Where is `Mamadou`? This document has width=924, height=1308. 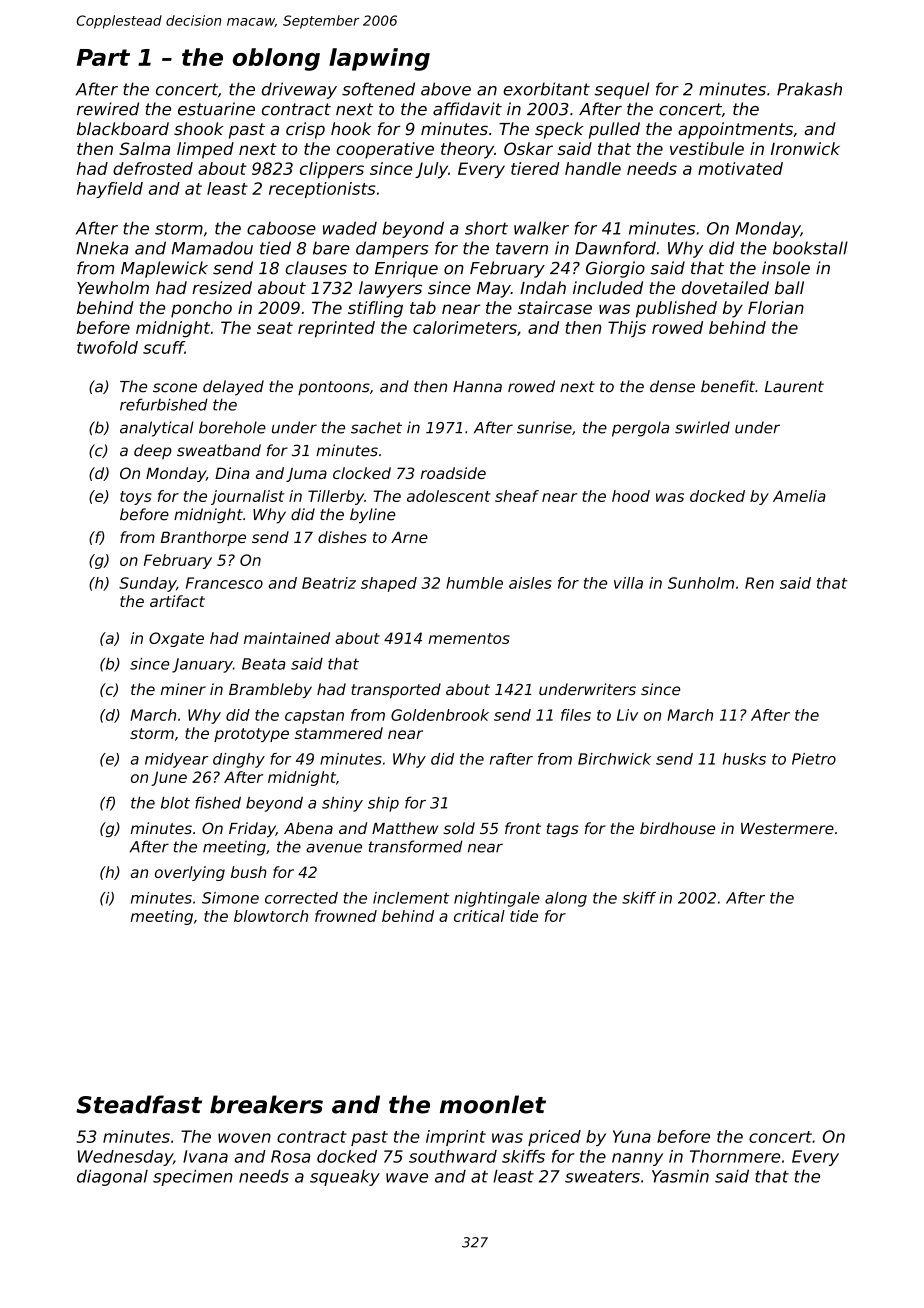 Mamadou is located at coordinates (212, 248).
